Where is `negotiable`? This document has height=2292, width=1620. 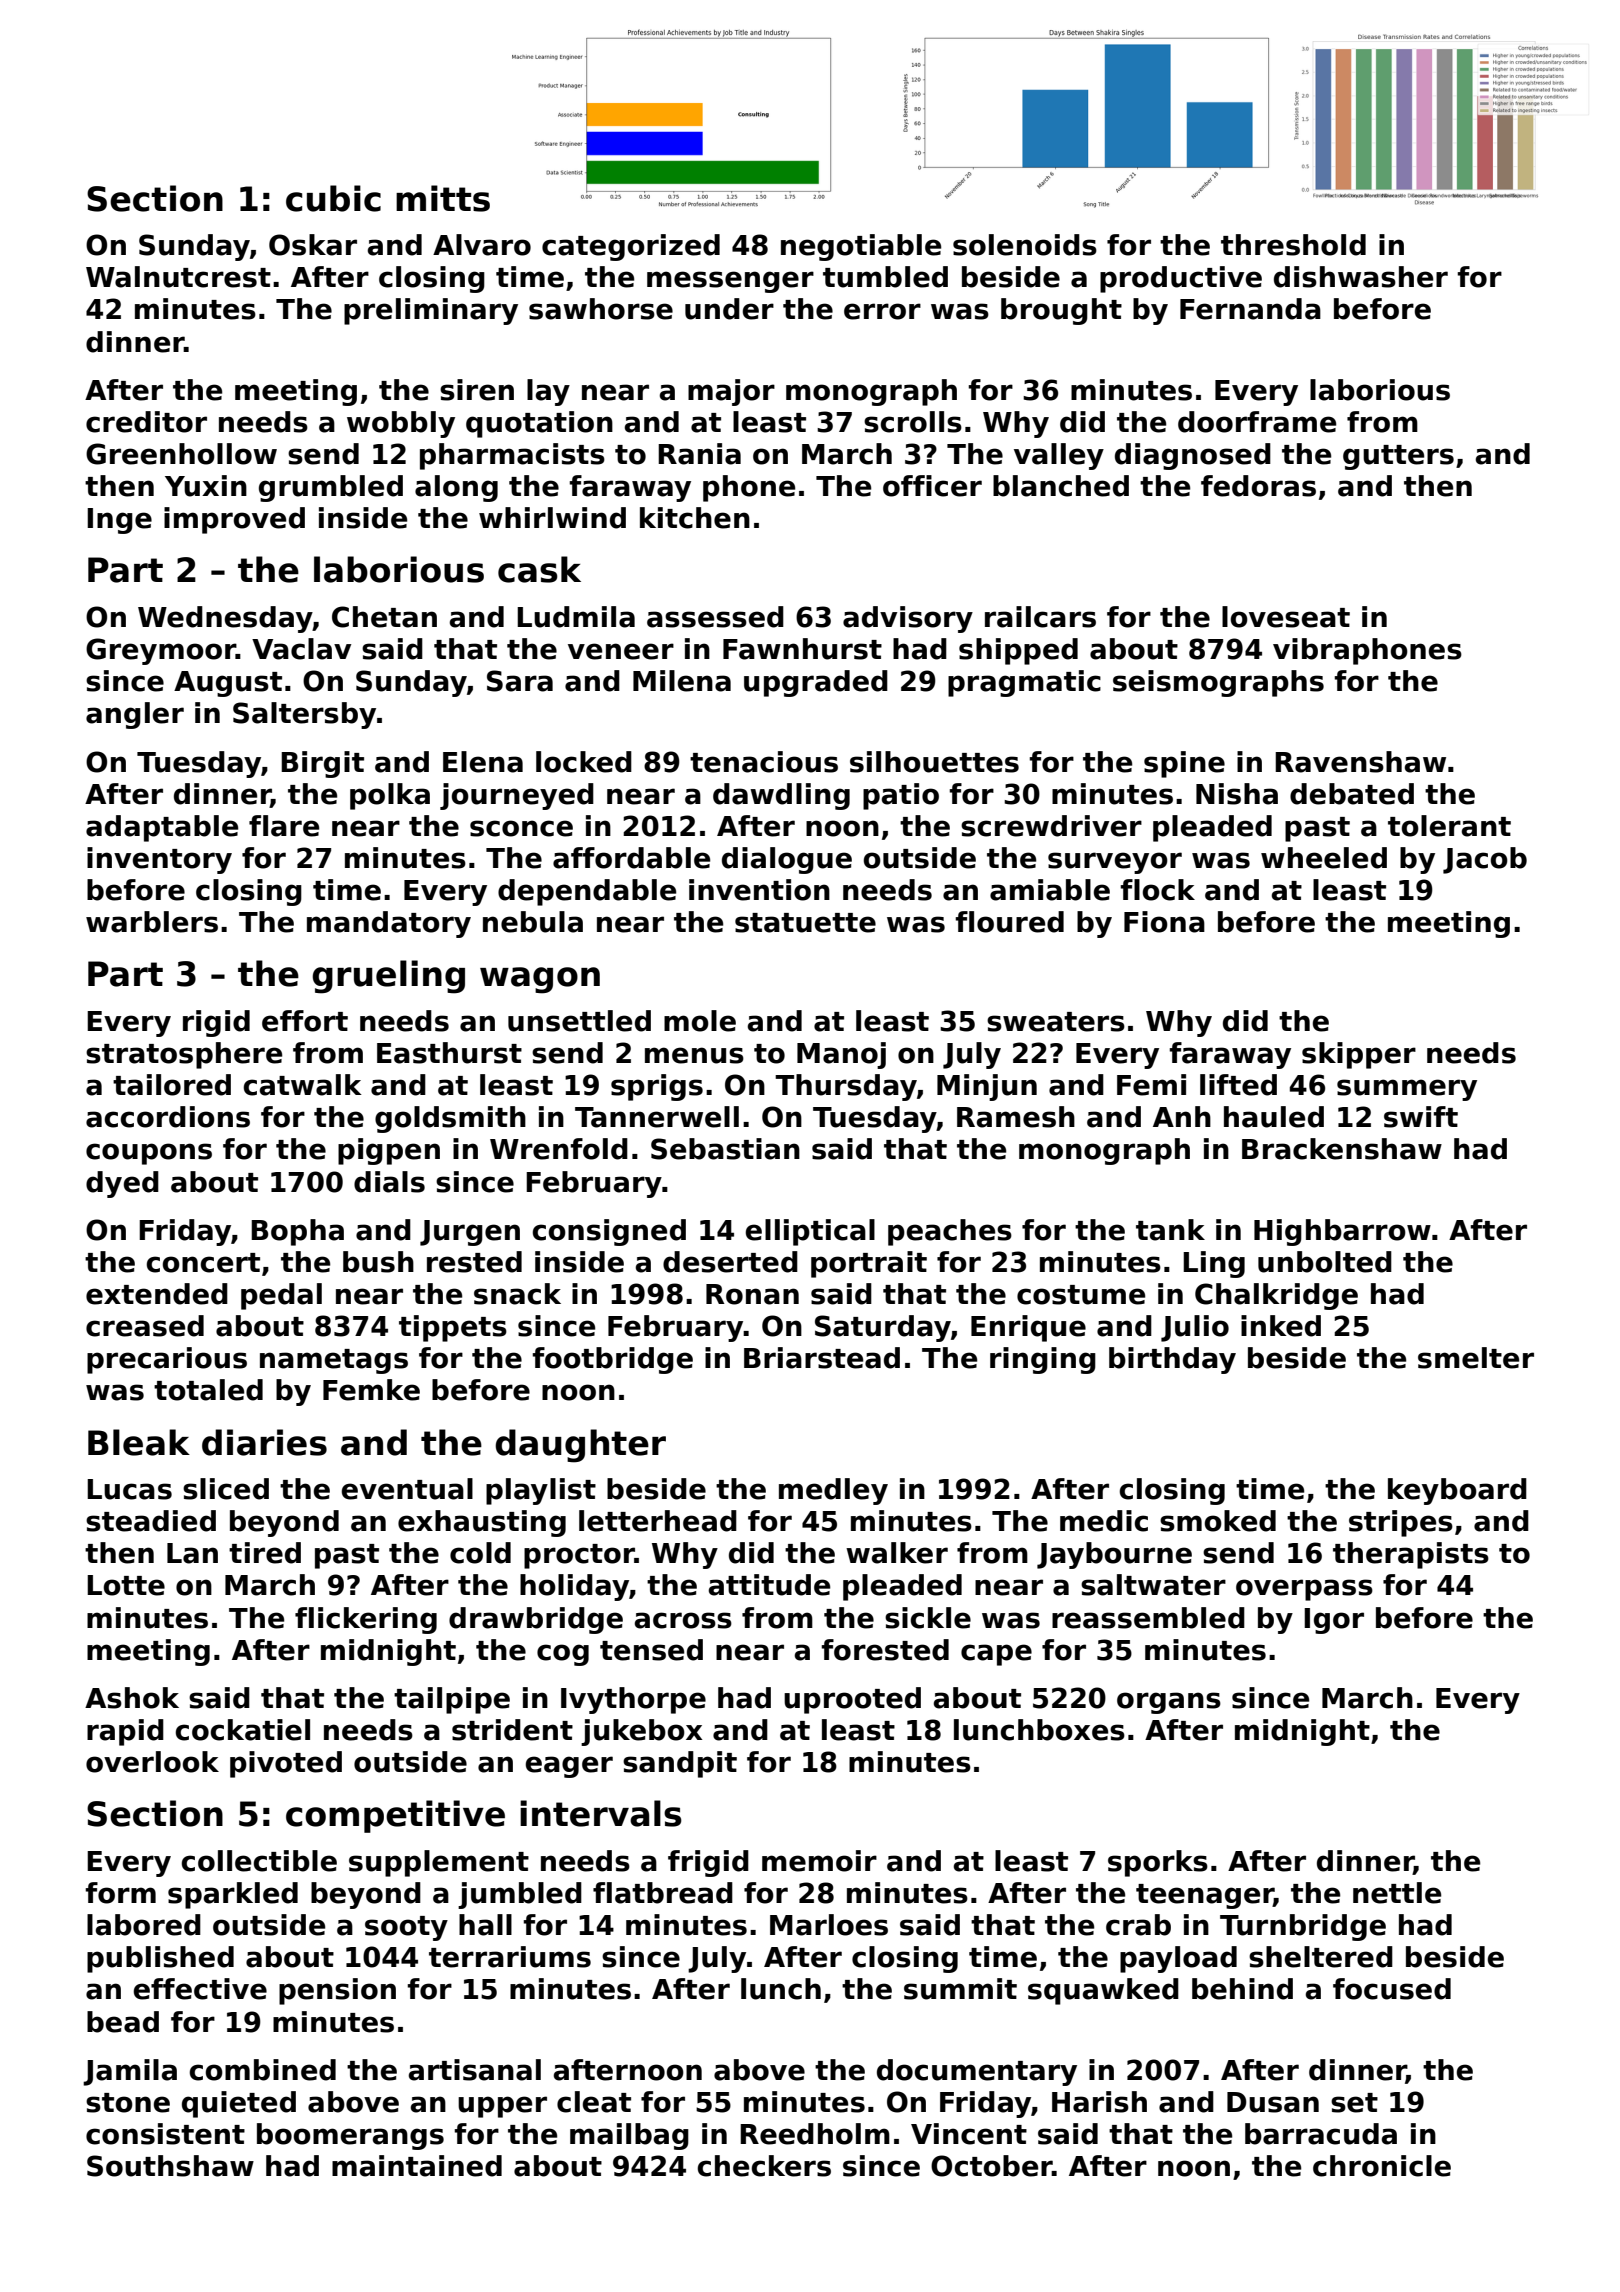
negotiable is located at coordinates (861, 247).
